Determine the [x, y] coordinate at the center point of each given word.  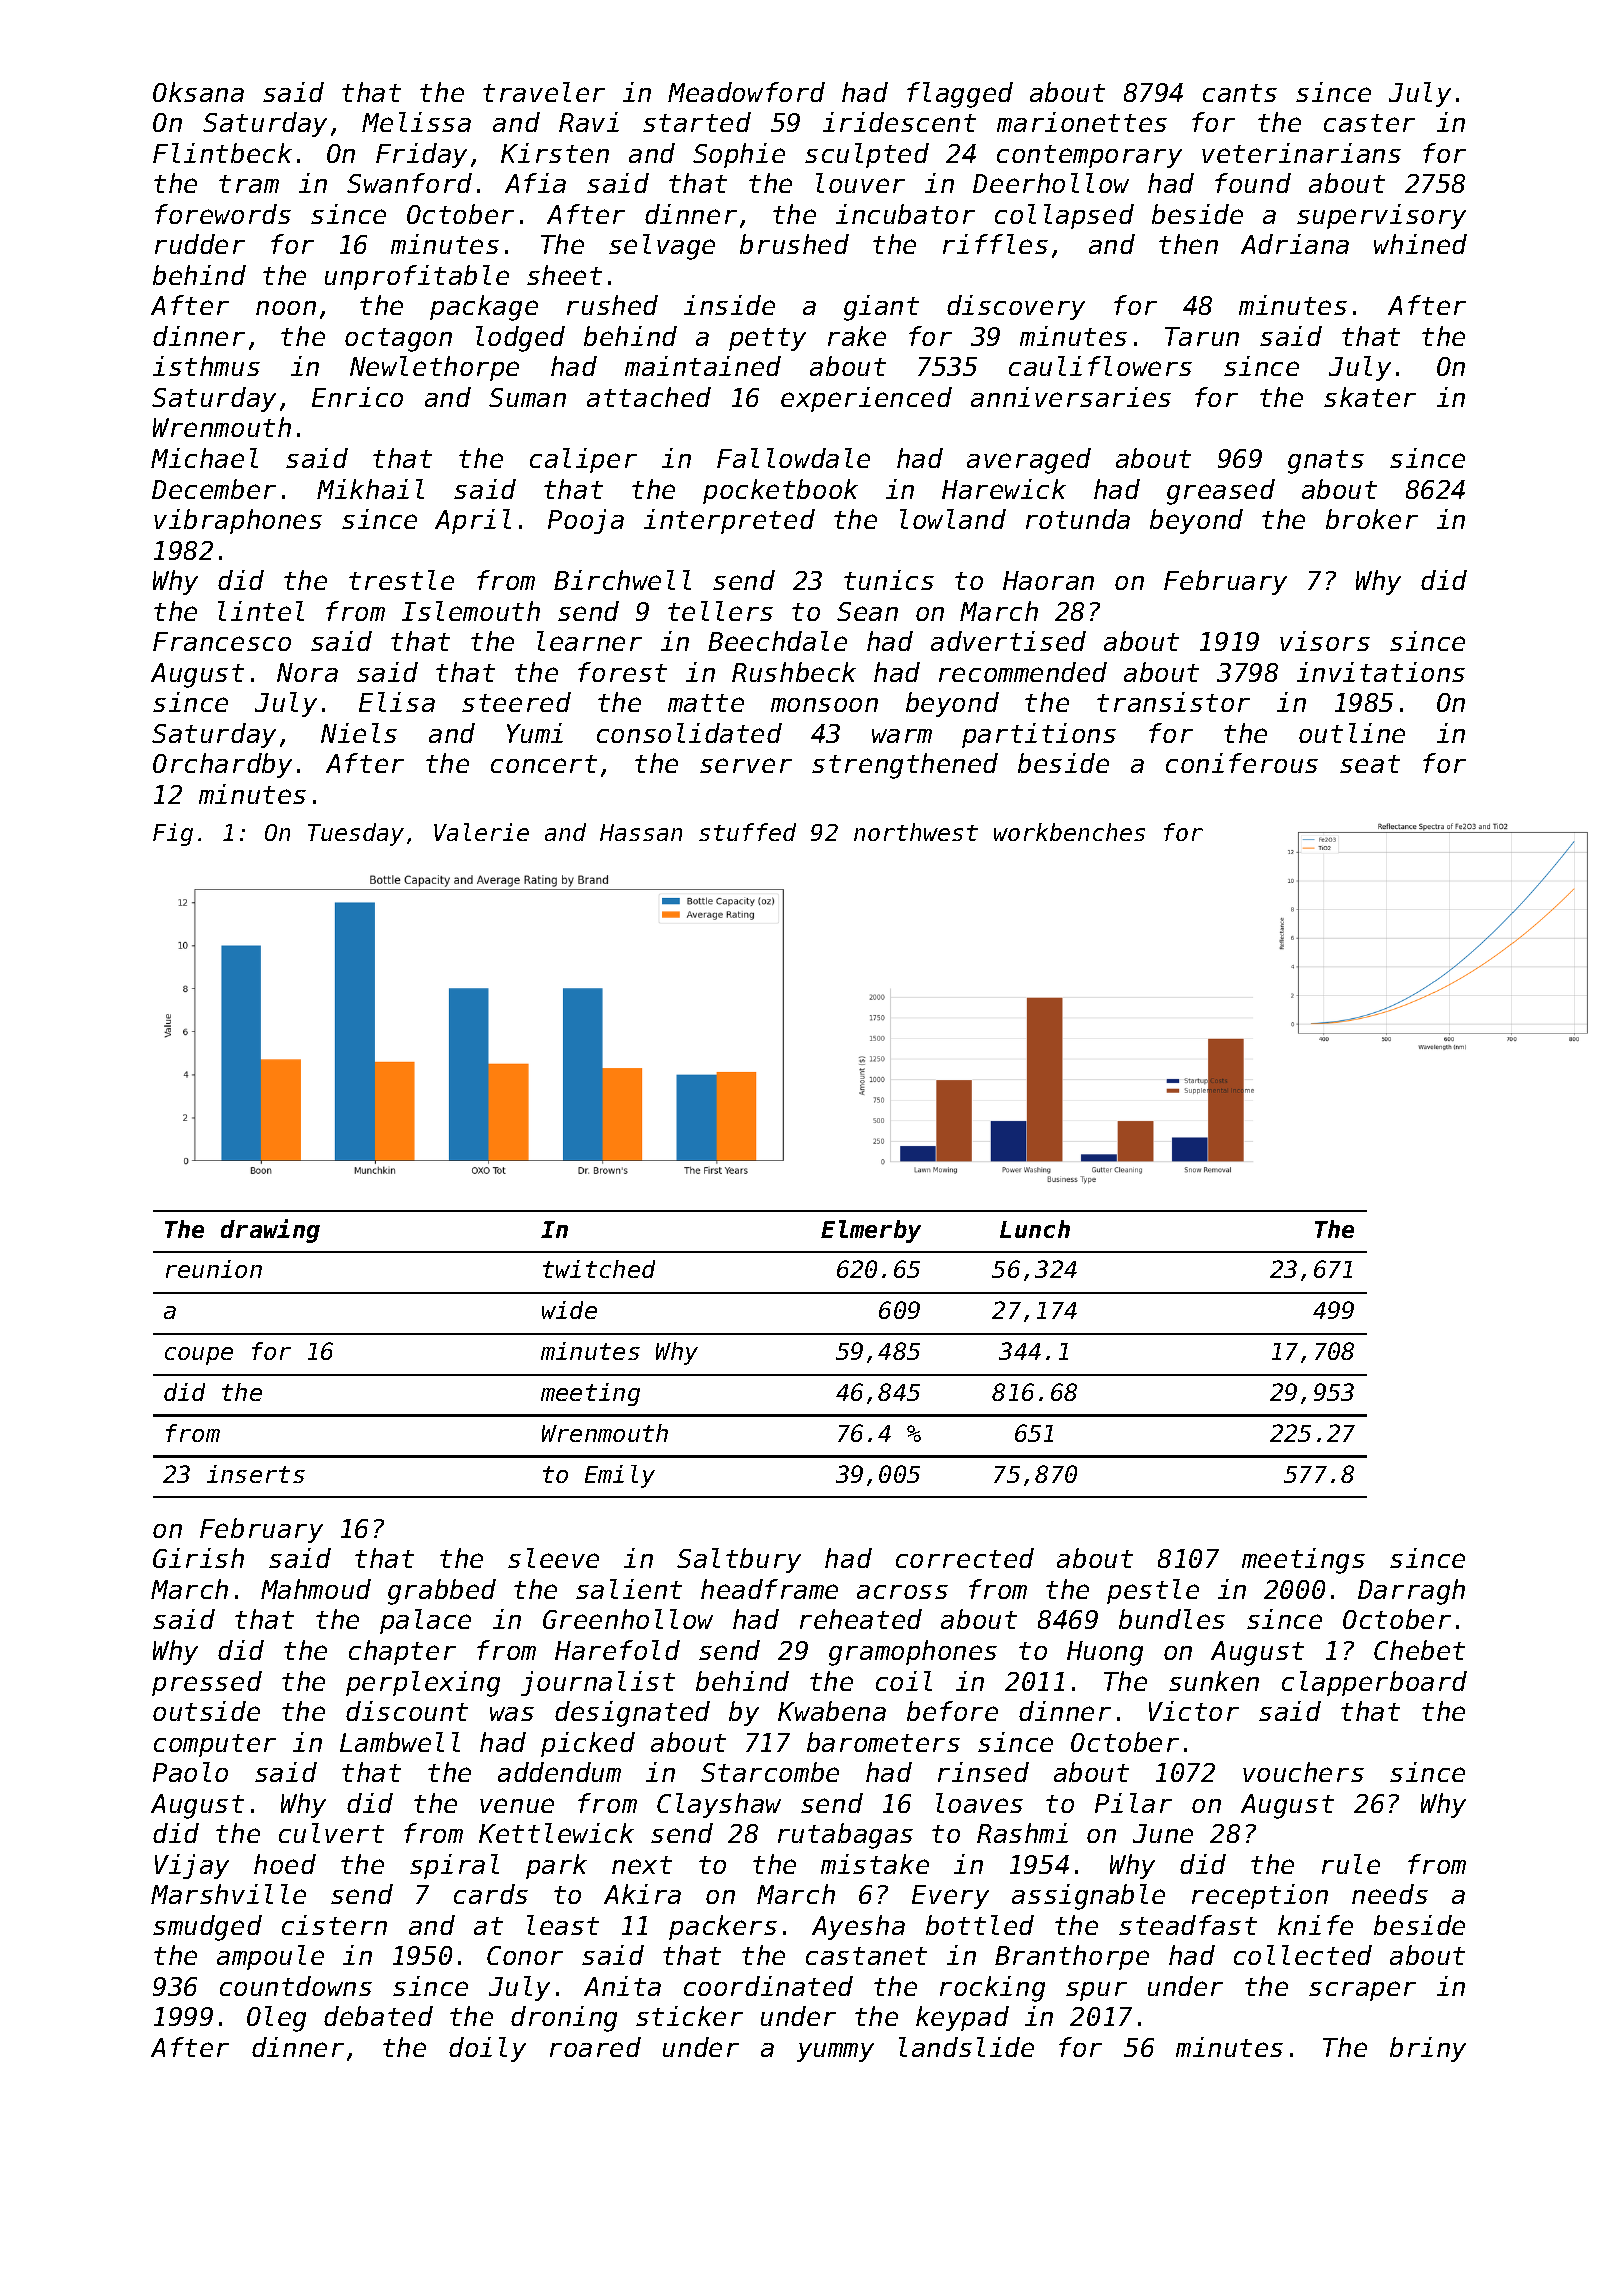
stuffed [747, 832]
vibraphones [238, 521]
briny [1428, 2049]
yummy [835, 2052]
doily [487, 2049]
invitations [1381, 672]
